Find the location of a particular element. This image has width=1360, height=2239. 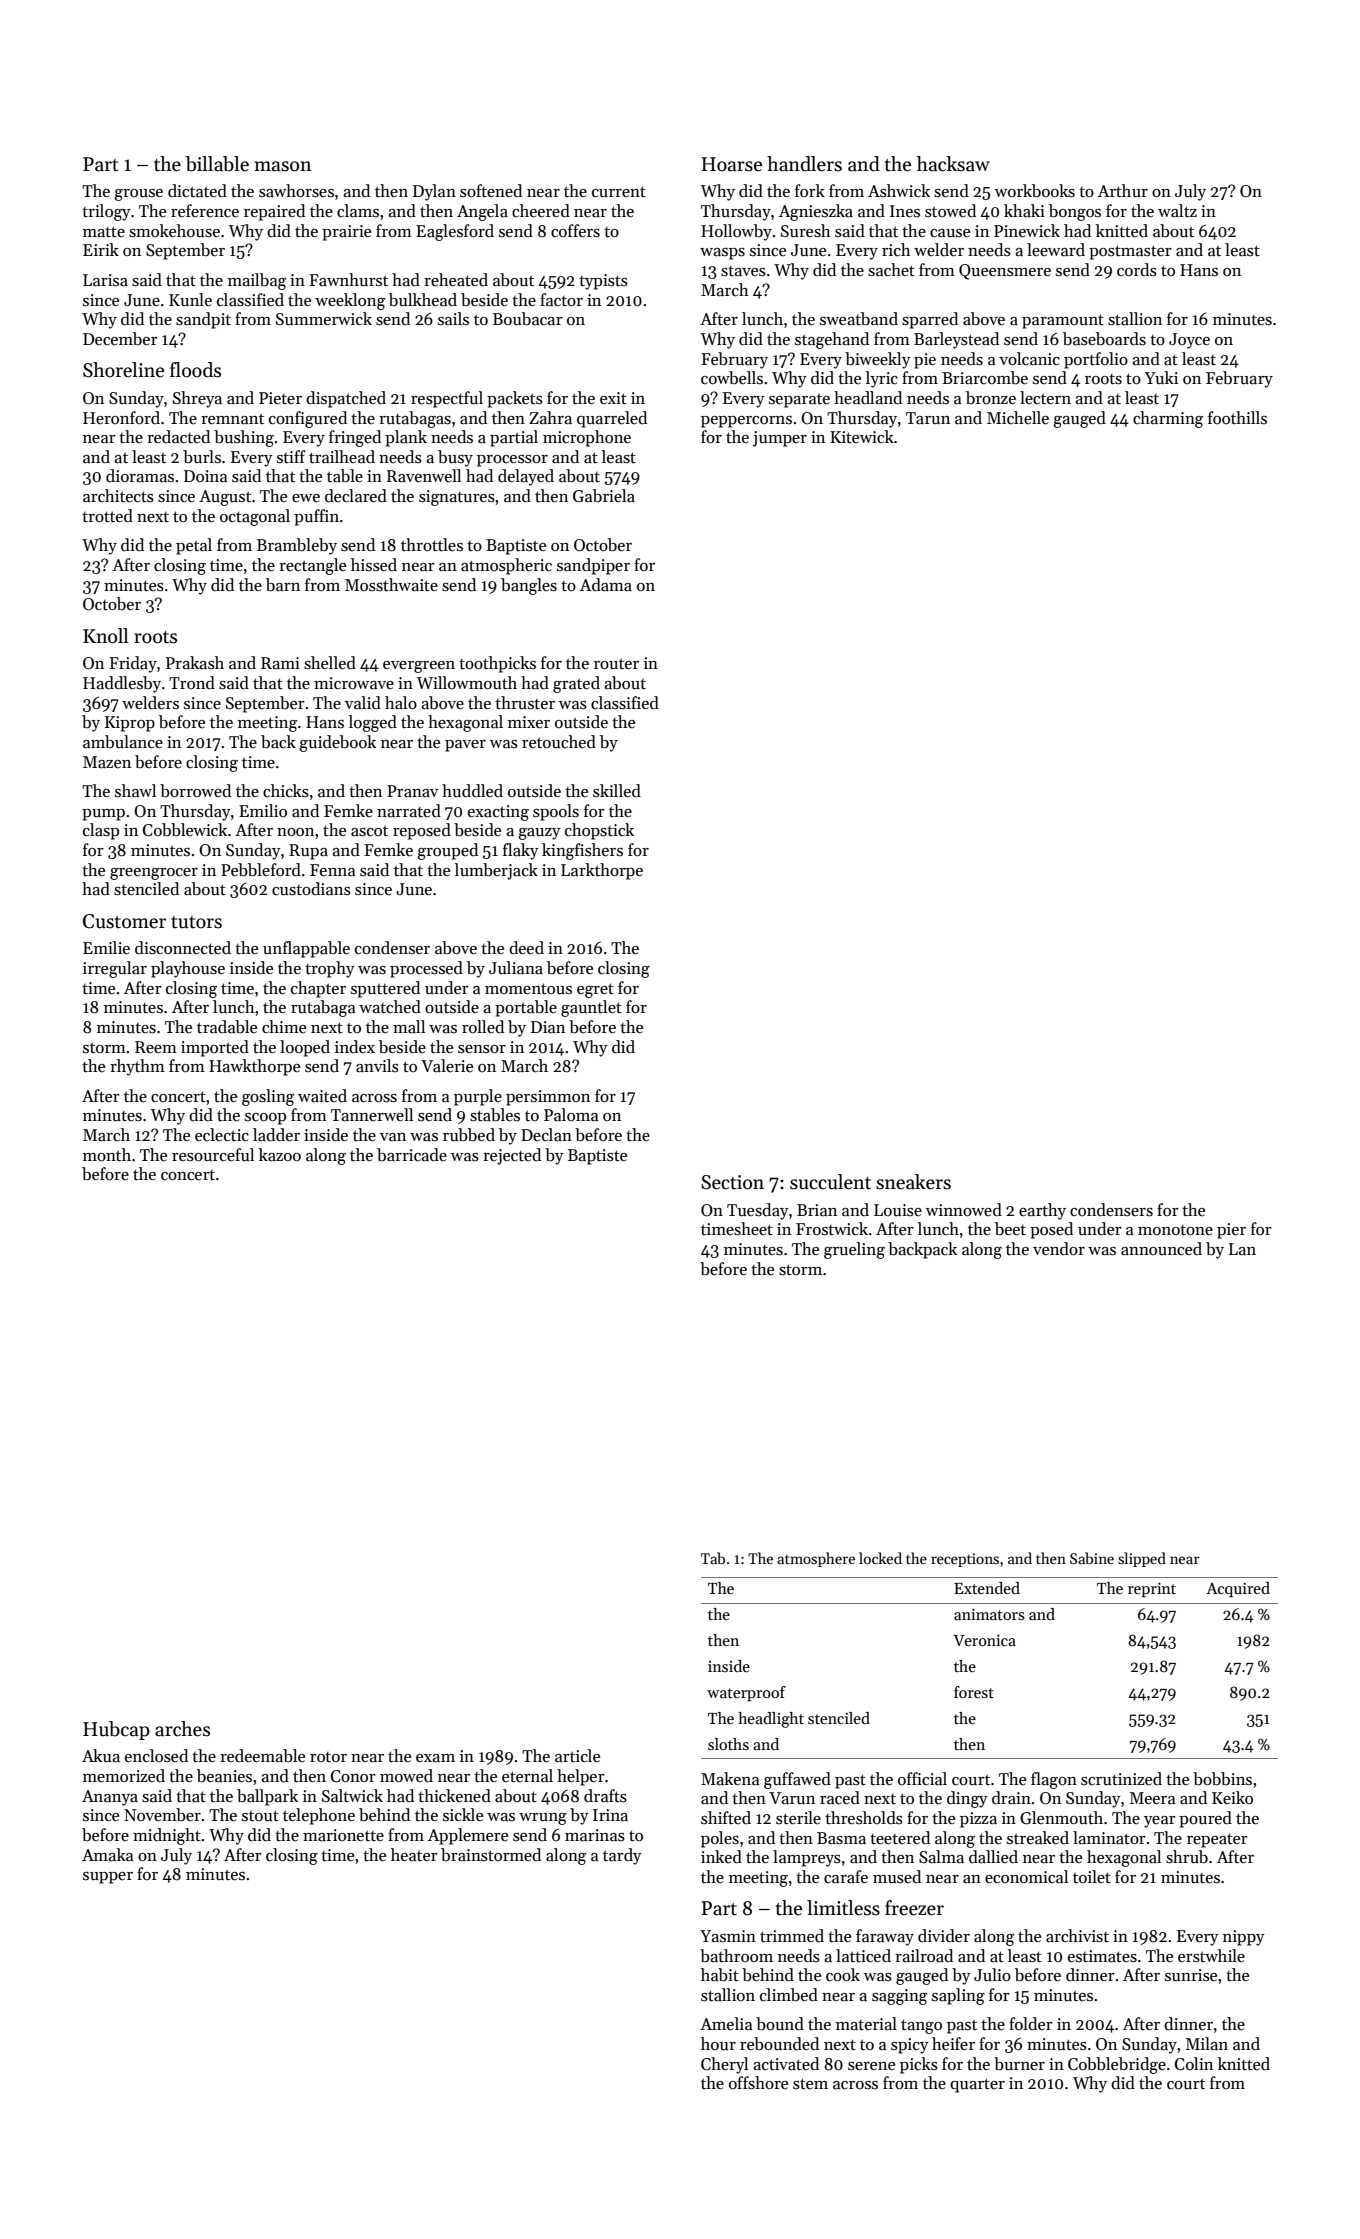

Adama is located at coordinates (606, 585).
